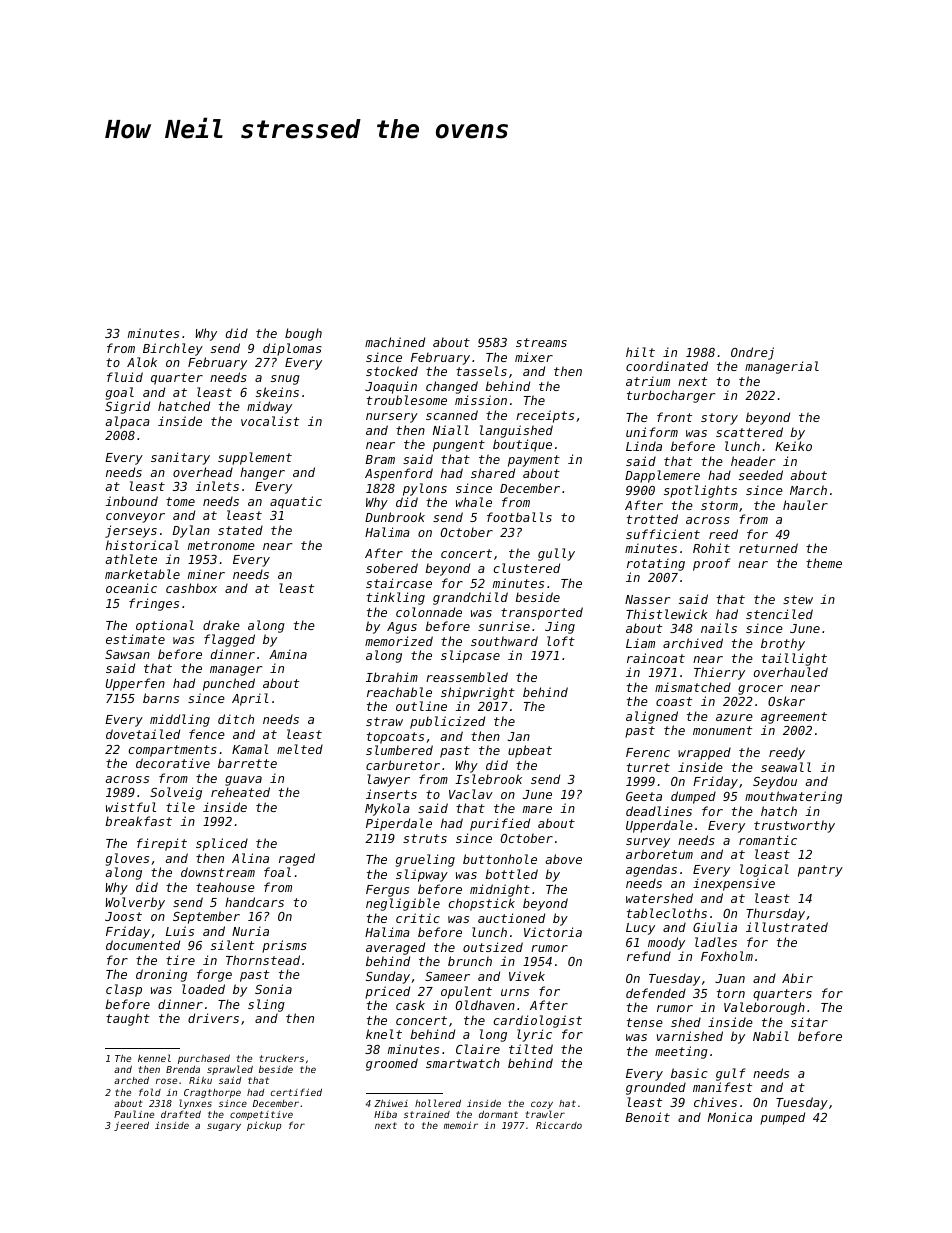  I want to click on Thursday, so click(775, 914).
